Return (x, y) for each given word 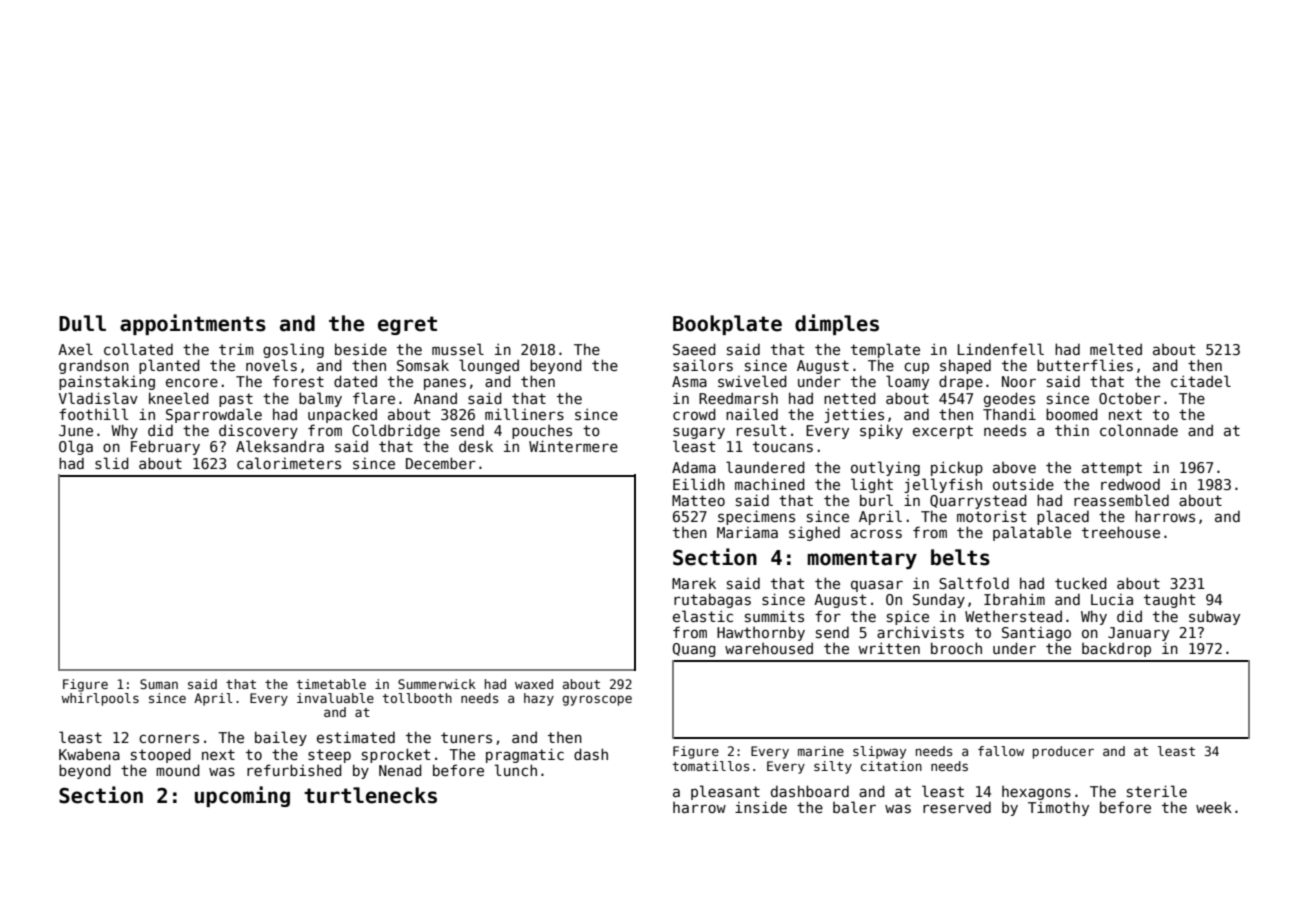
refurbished (294, 770)
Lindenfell (1001, 349)
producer (1063, 752)
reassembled (1121, 500)
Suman (159, 684)
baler (854, 807)
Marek (694, 583)
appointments (193, 324)
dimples (837, 324)
